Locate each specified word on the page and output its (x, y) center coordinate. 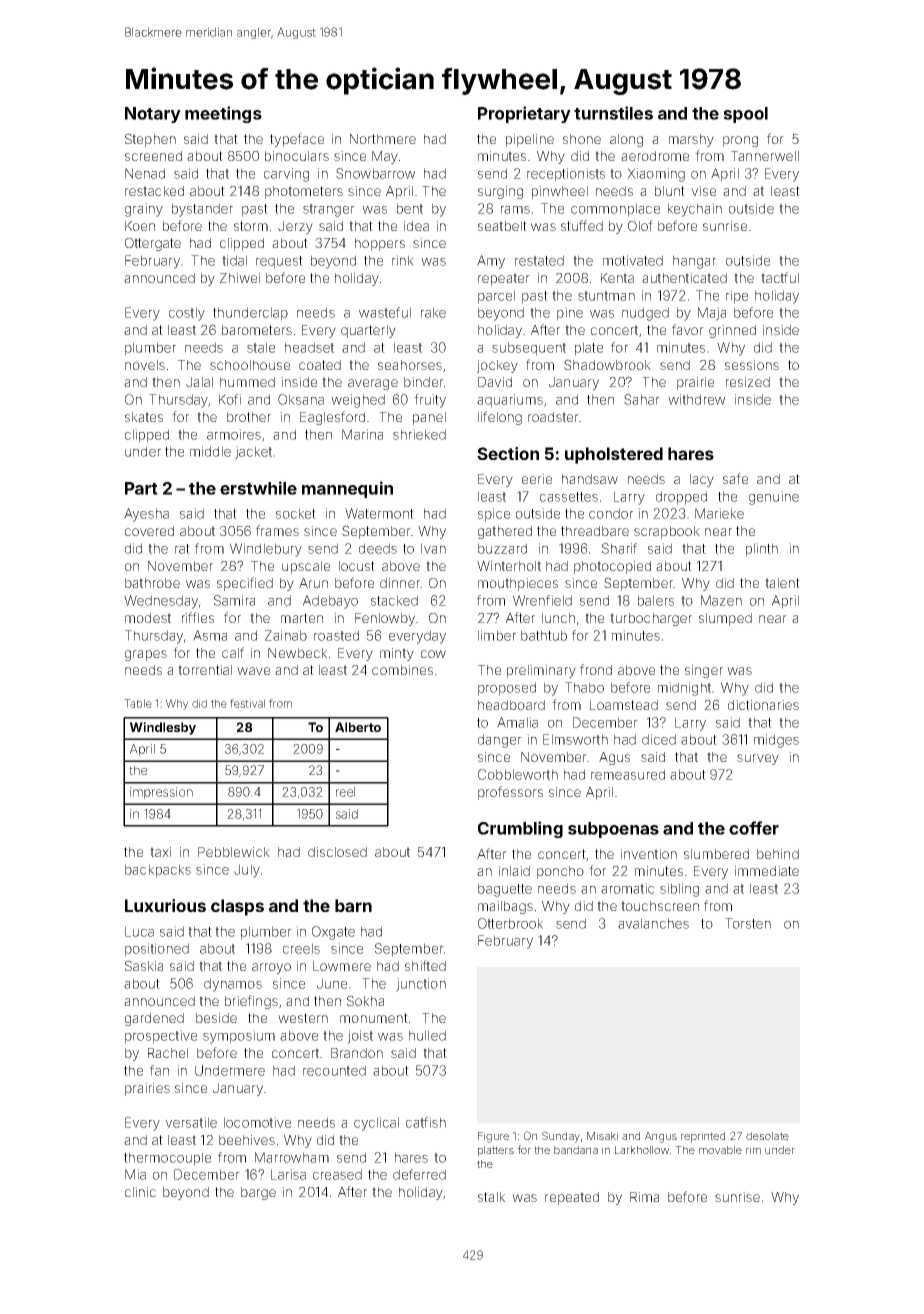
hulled (427, 1035)
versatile (191, 1122)
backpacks (158, 871)
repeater (504, 279)
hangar (694, 262)
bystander (202, 210)
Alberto (358, 727)
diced (659, 739)
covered (149, 531)
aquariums (510, 401)
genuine (774, 498)
